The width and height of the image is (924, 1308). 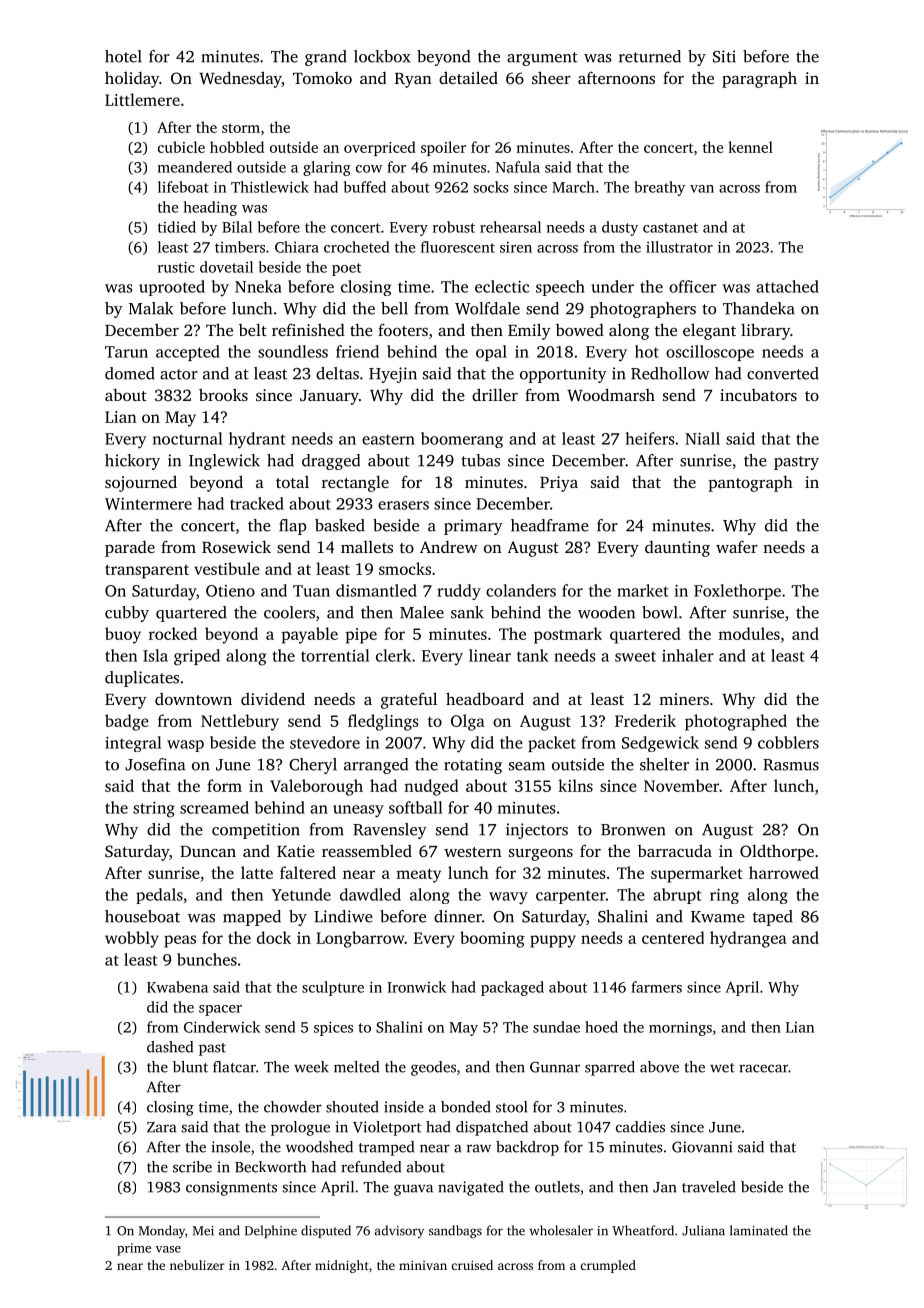 I want to click on midnight, so click(x=342, y=1266).
